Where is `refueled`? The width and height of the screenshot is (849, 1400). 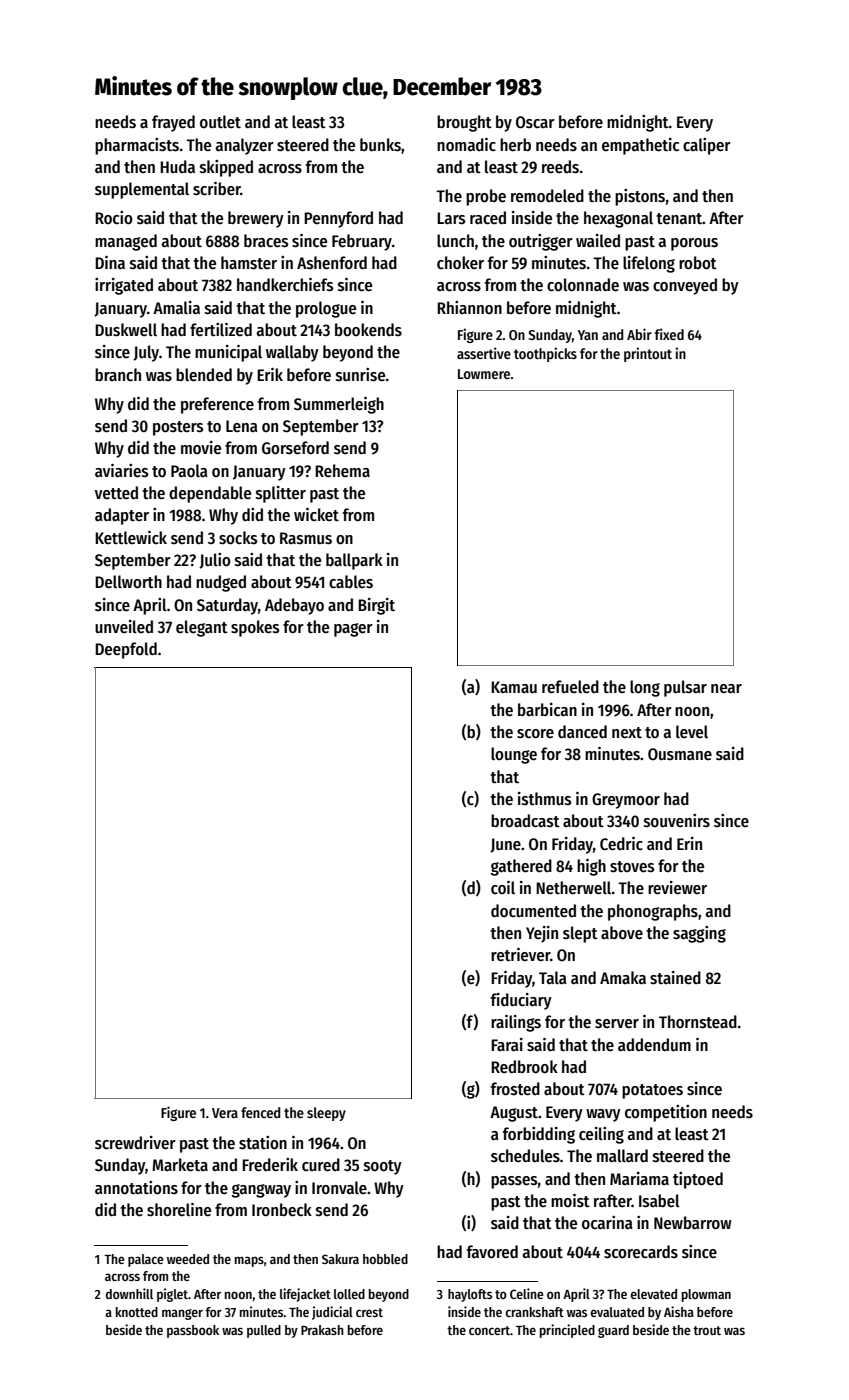 refueled is located at coordinates (570, 687).
